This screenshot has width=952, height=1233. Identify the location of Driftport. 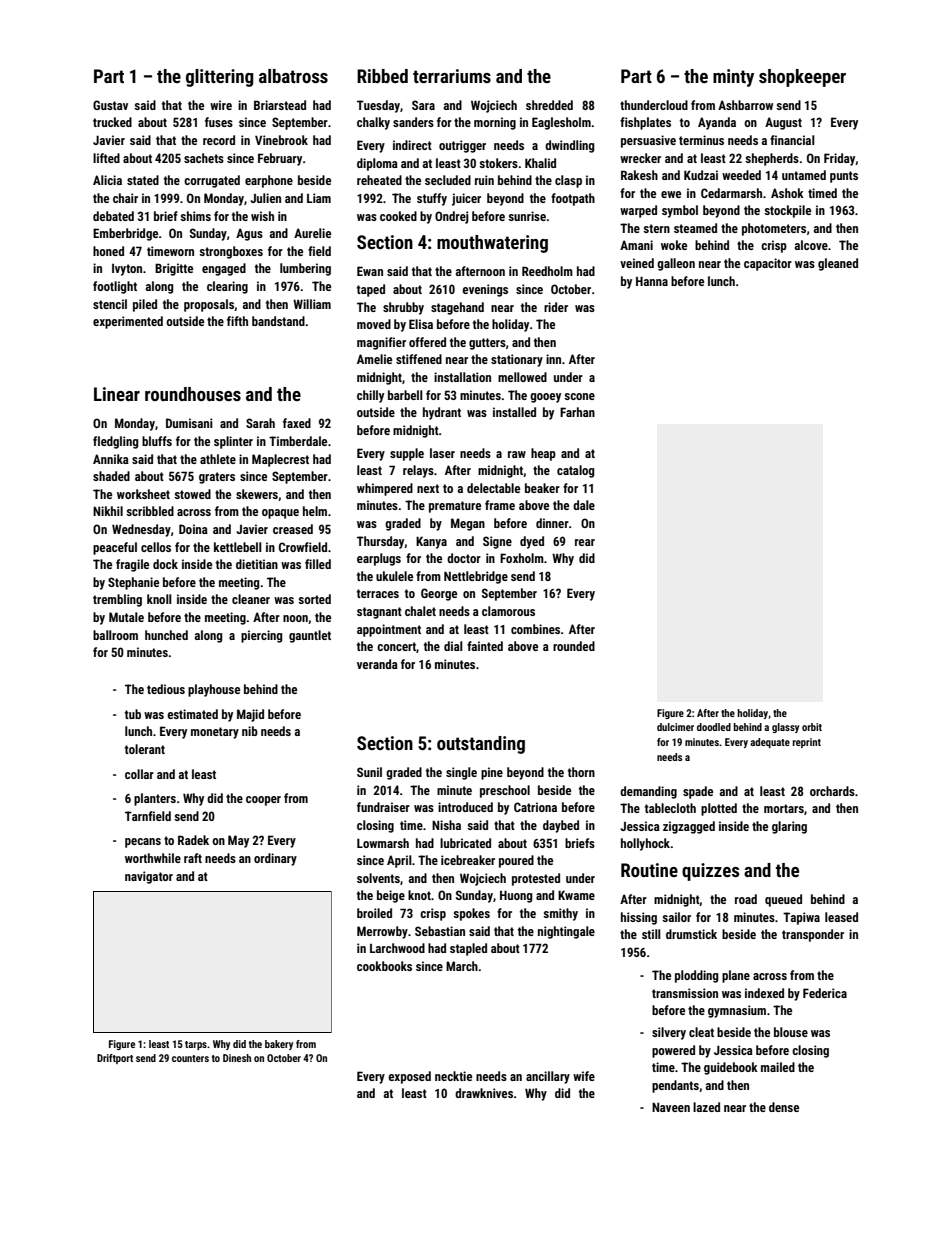
(115, 1059).
